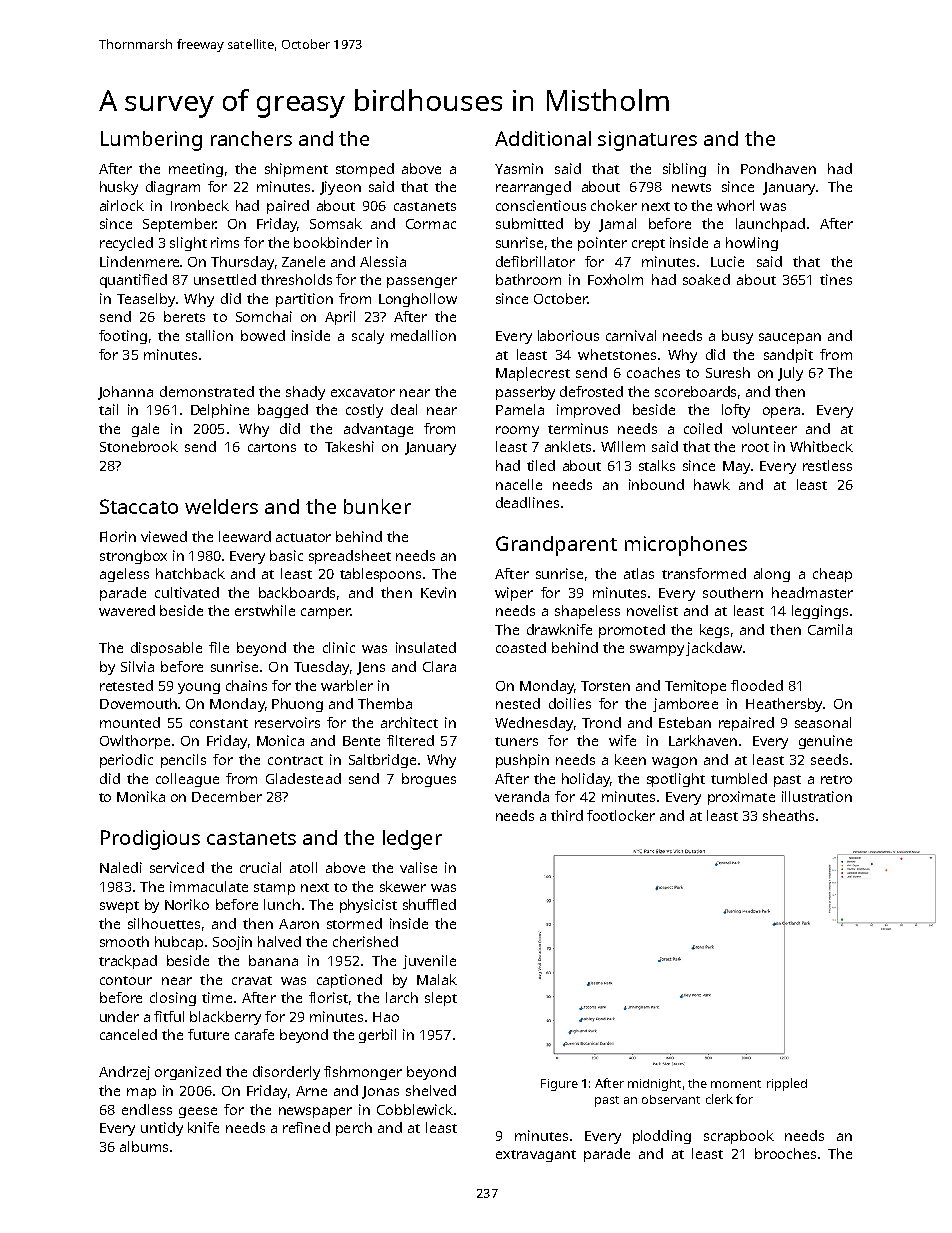  I want to click on Malak, so click(437, 979).
